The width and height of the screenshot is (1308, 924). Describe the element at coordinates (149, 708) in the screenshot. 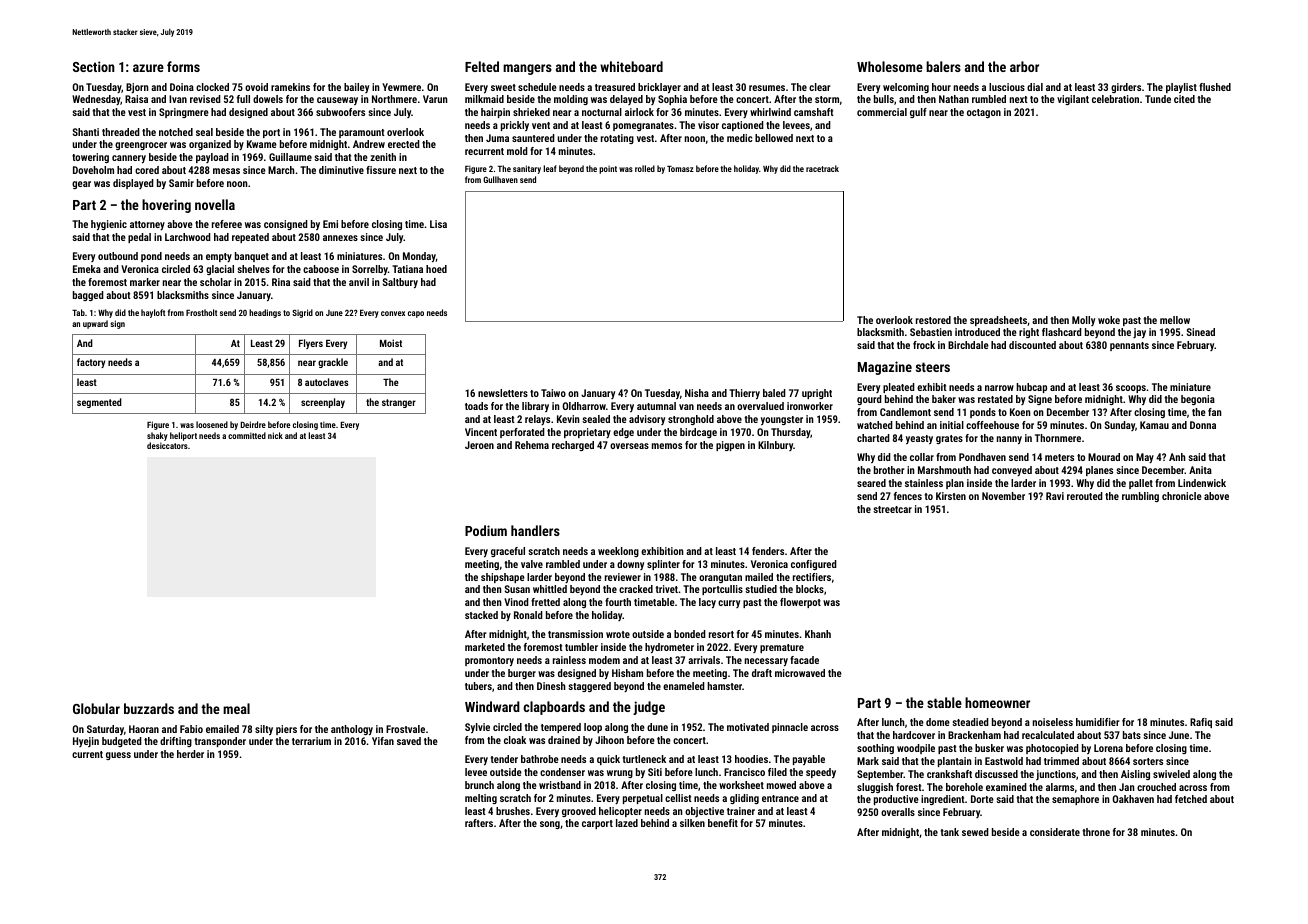

I see `buzzards` at that location.
